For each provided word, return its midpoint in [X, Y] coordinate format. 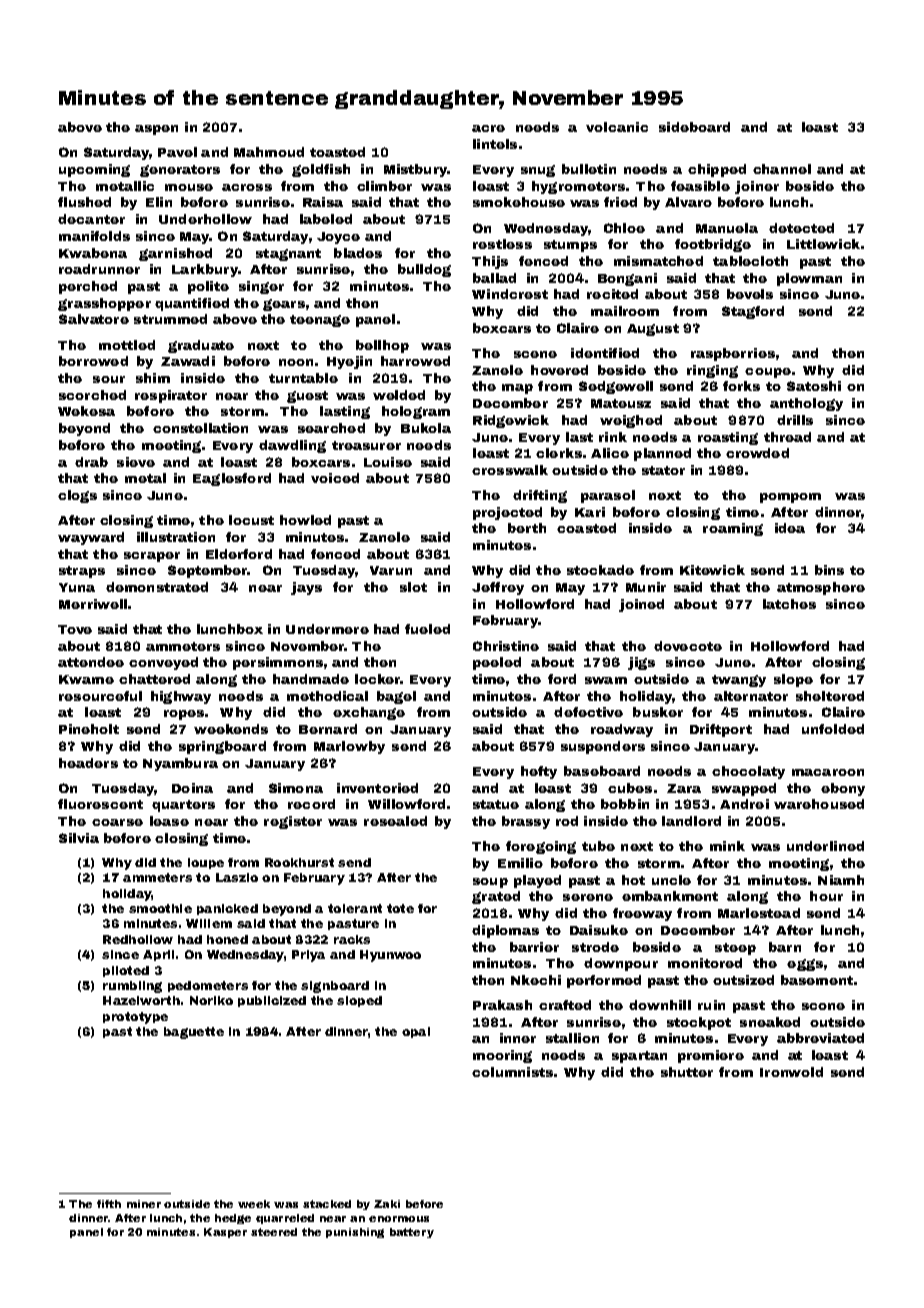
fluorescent [100, 804]
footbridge [713, 245]
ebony [843, 789]
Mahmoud [269, 152]
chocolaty [748, 772]
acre [488, 128]
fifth [109, 1204]
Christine [506, 646]
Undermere [327, 629]
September [208, 571]
